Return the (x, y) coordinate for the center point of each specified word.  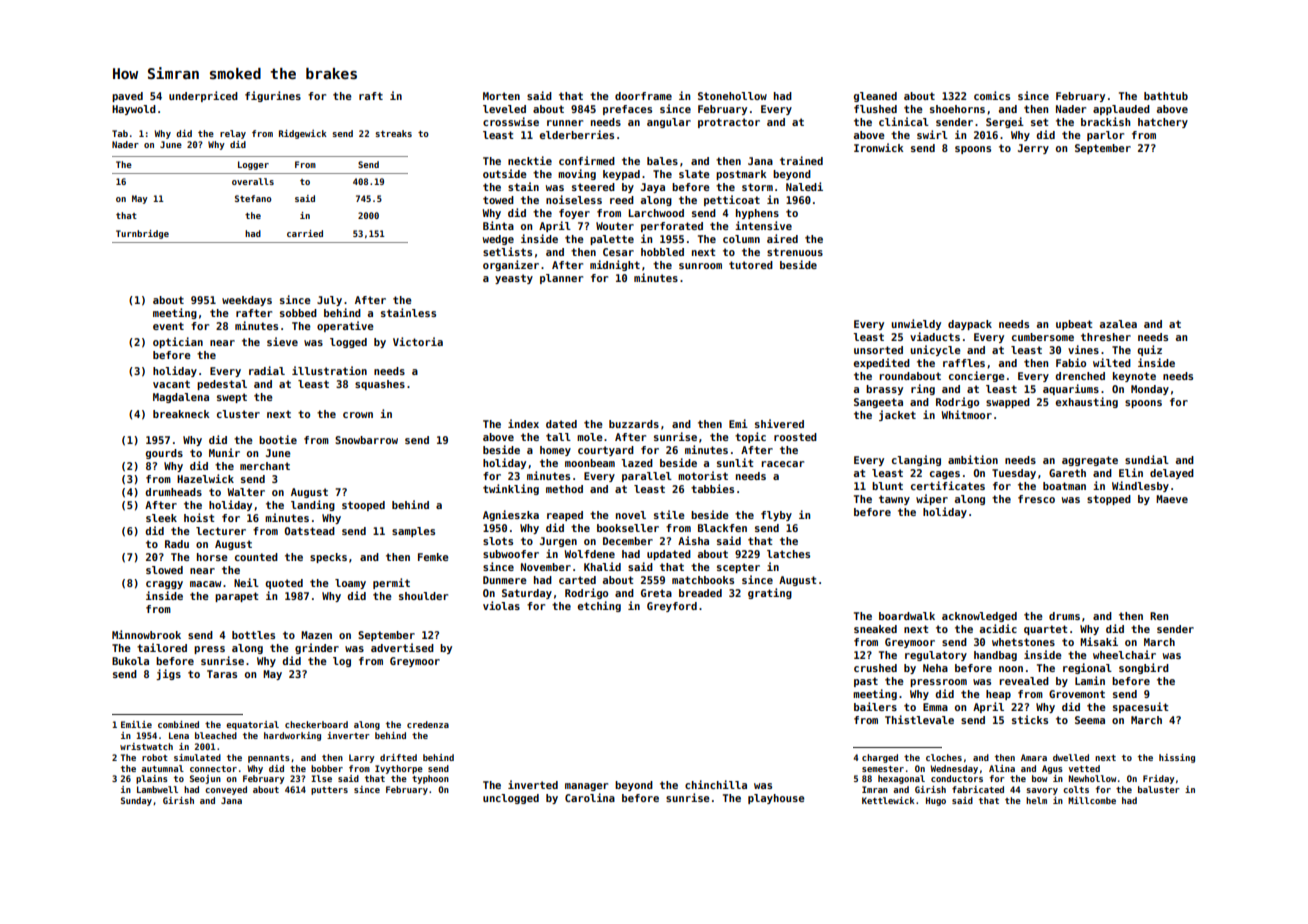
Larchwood (656, 213)
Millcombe (1092, 800)
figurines (273, 96)
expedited (881, 363)
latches (788, 554)
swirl (932, 134)
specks (328, 558)
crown (358, 415)
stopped (1109, 500)
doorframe (643, 96)
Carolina (590, 797)
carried (305, 233)
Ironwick (879, 147)
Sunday (136, 801)
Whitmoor (966, 414)
